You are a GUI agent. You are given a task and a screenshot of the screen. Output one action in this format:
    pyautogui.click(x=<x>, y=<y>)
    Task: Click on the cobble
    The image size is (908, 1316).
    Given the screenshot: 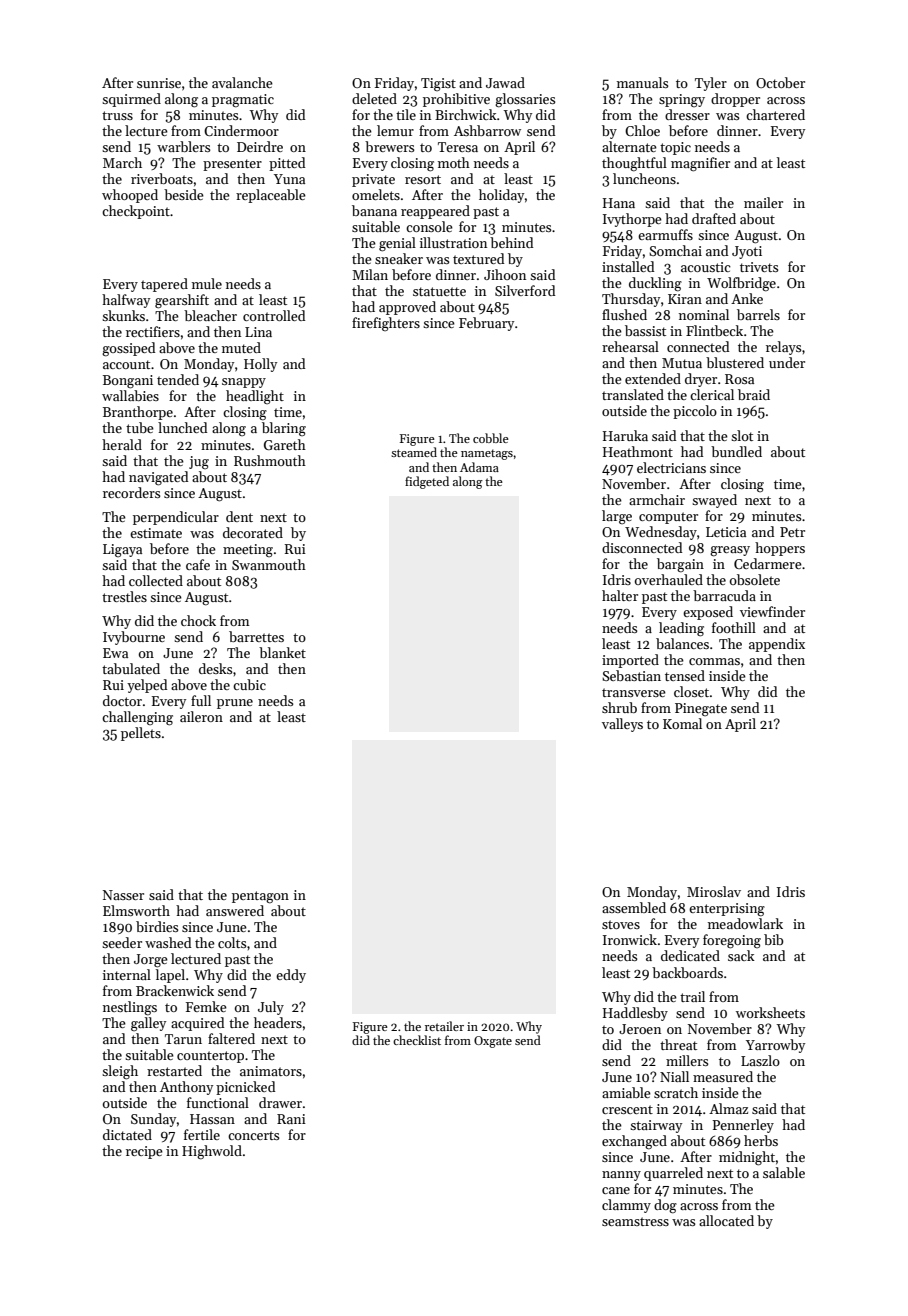 What is the action you would take?
    pyautogui.click(x=491, y=438)
